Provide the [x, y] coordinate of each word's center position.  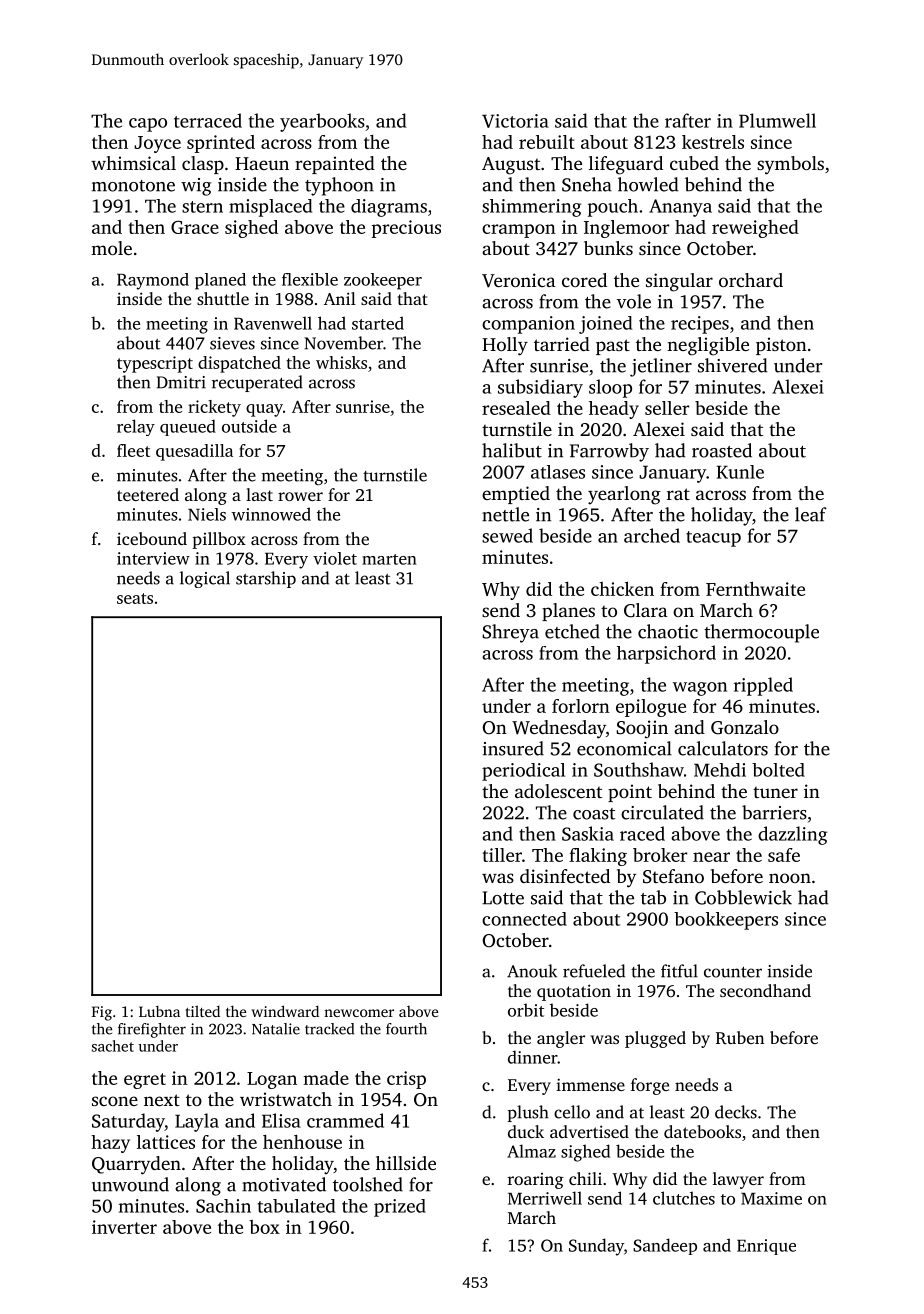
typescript [155, 364]
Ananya [680, 208]
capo [148, 125]
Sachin [223, 1206]
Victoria [515, 121]
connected [524, 919]
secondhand [765, 990]
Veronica [519, 280]
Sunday [596, 1247]
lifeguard [626, 165]
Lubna [159, 1011]
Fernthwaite [755, 589]
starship [266, 579]
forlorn [581, 706]
